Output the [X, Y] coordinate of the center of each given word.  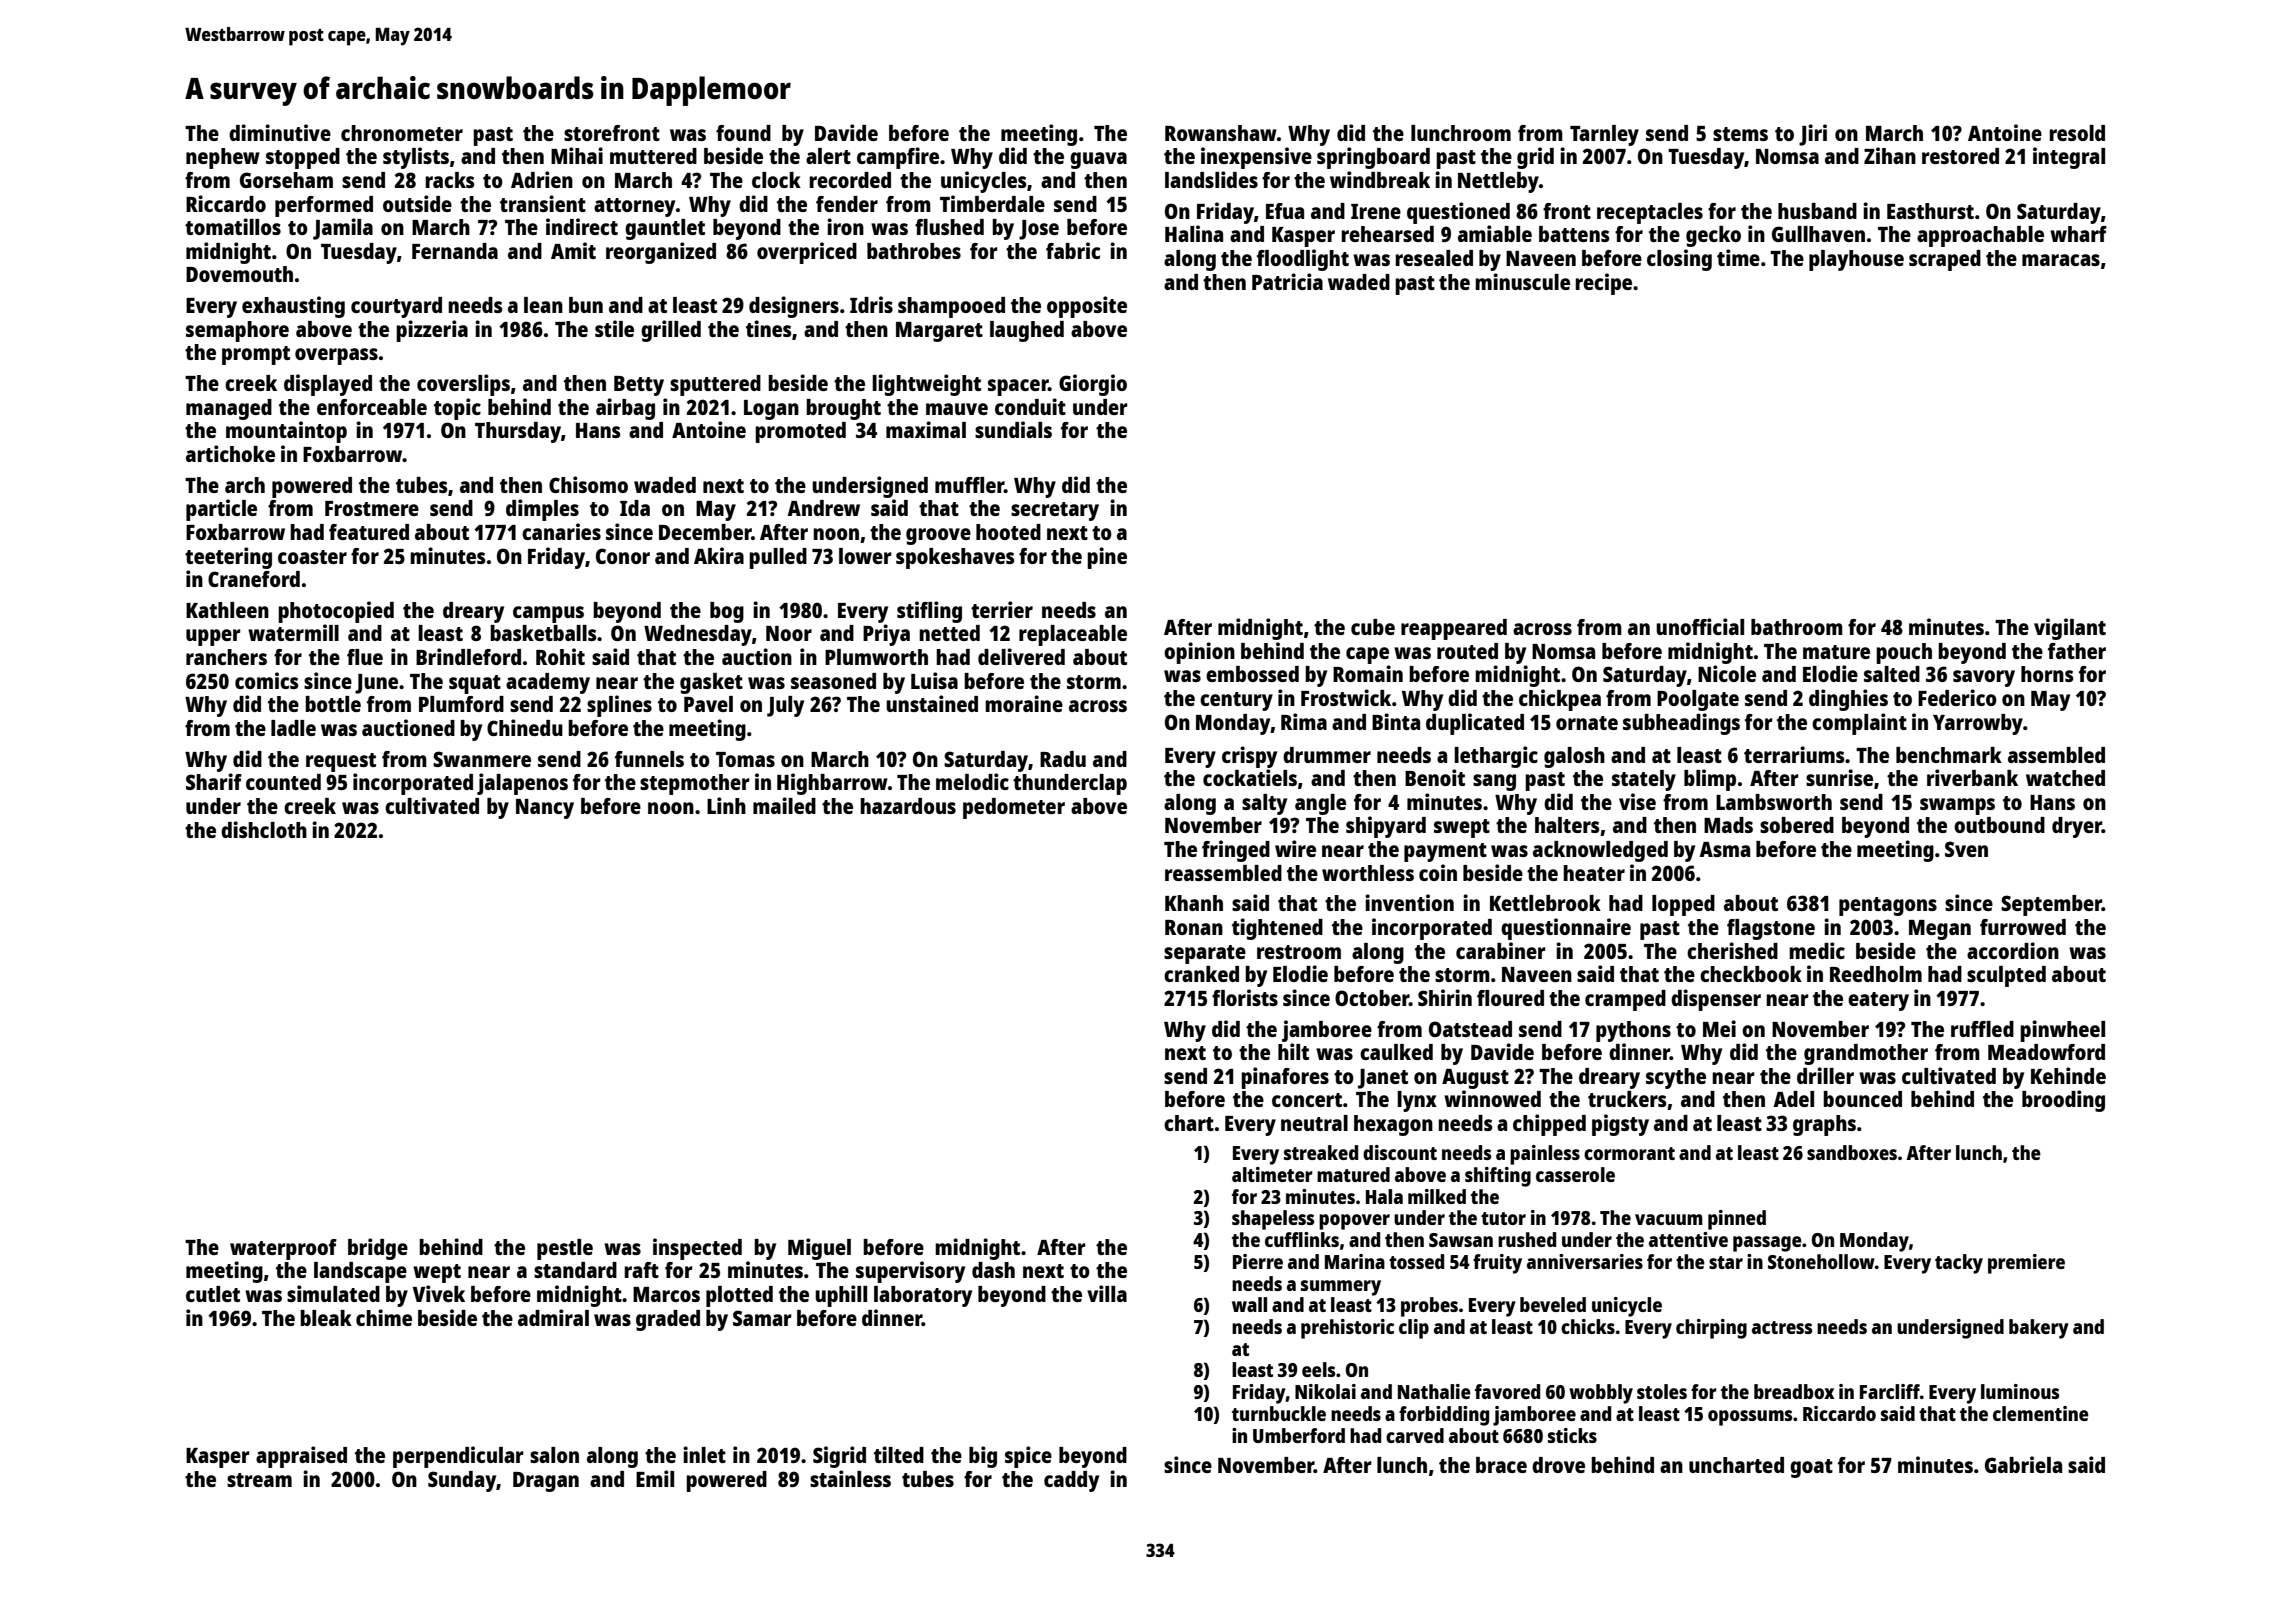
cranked [1201, 974]
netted [949, 633]
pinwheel [2062, 1031]
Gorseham [286, 180]
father [2077, 651]
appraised [301, 1457]
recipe [1603, 284]
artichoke [230, 453]
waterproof [283, 1249]
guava [1098, 160]
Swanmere [482, 759]
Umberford [1299, 1435]
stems [1740, 134]
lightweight [926, 385]
